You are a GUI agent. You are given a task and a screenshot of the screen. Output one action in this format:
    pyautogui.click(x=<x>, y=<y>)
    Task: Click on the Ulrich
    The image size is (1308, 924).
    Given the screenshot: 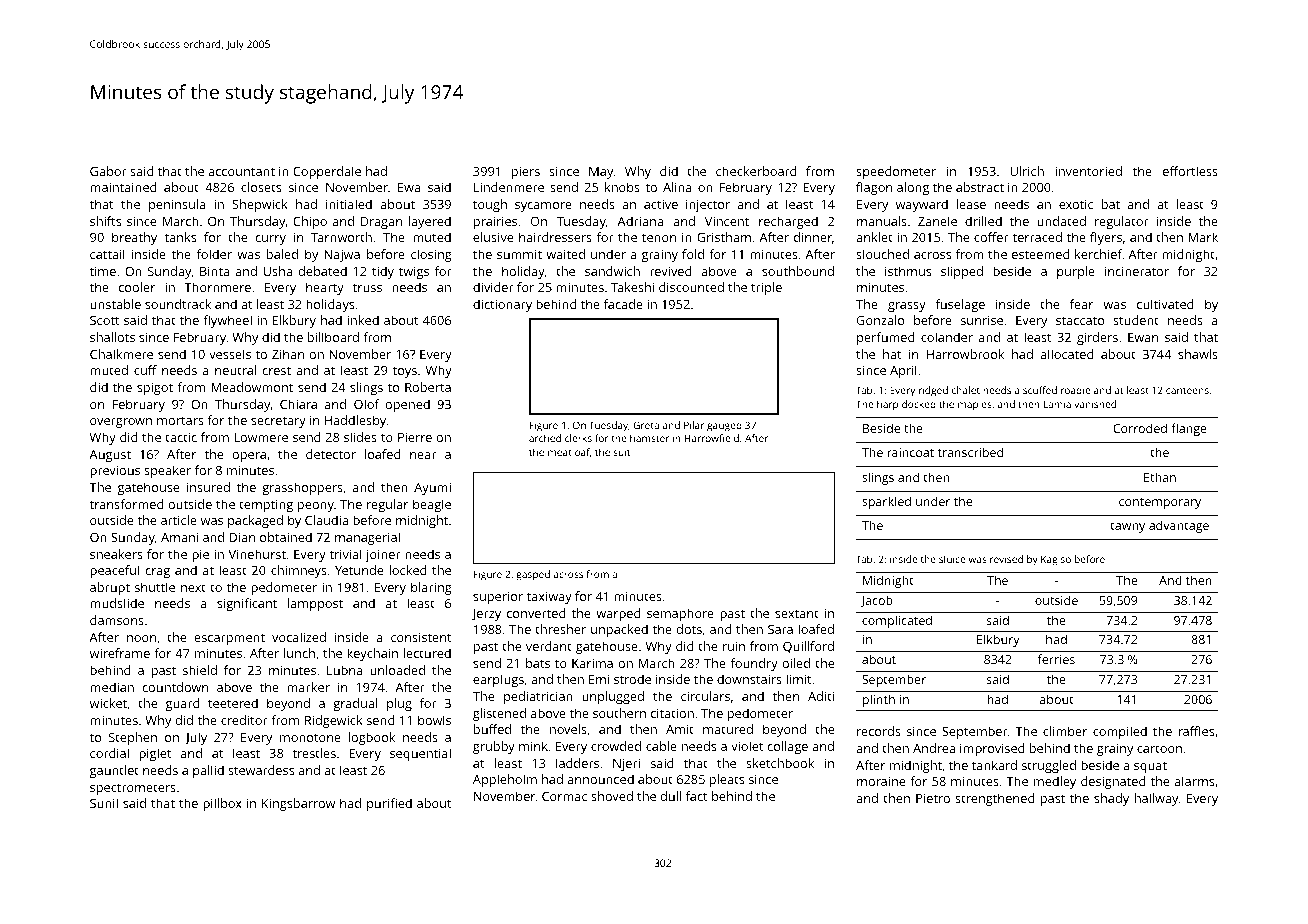 What is the action you would take?
    pyautogui.click(x=1027, y=171)
